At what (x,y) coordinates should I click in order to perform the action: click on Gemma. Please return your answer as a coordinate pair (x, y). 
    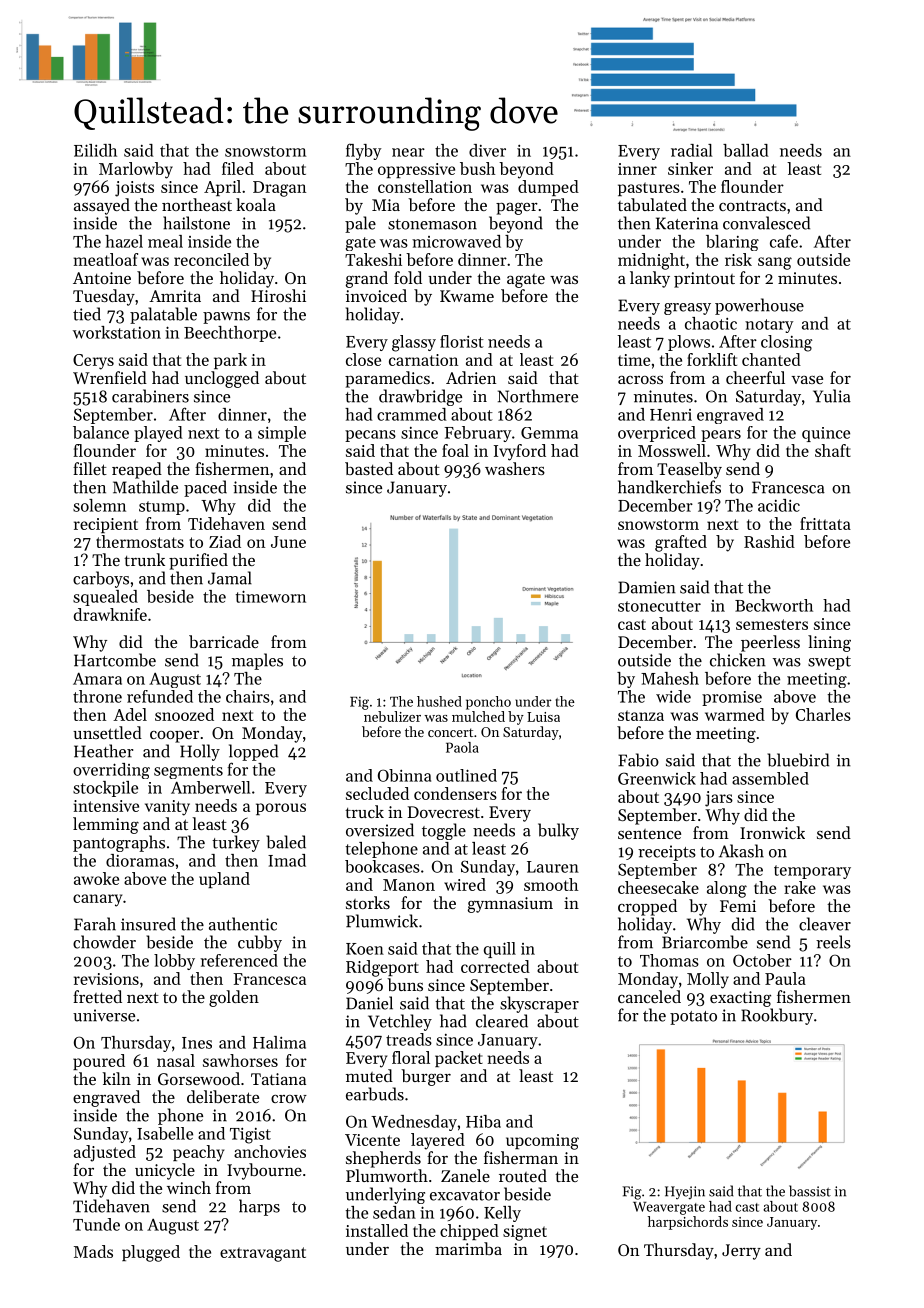
    Looking at the image, I should click on (549, 433).
